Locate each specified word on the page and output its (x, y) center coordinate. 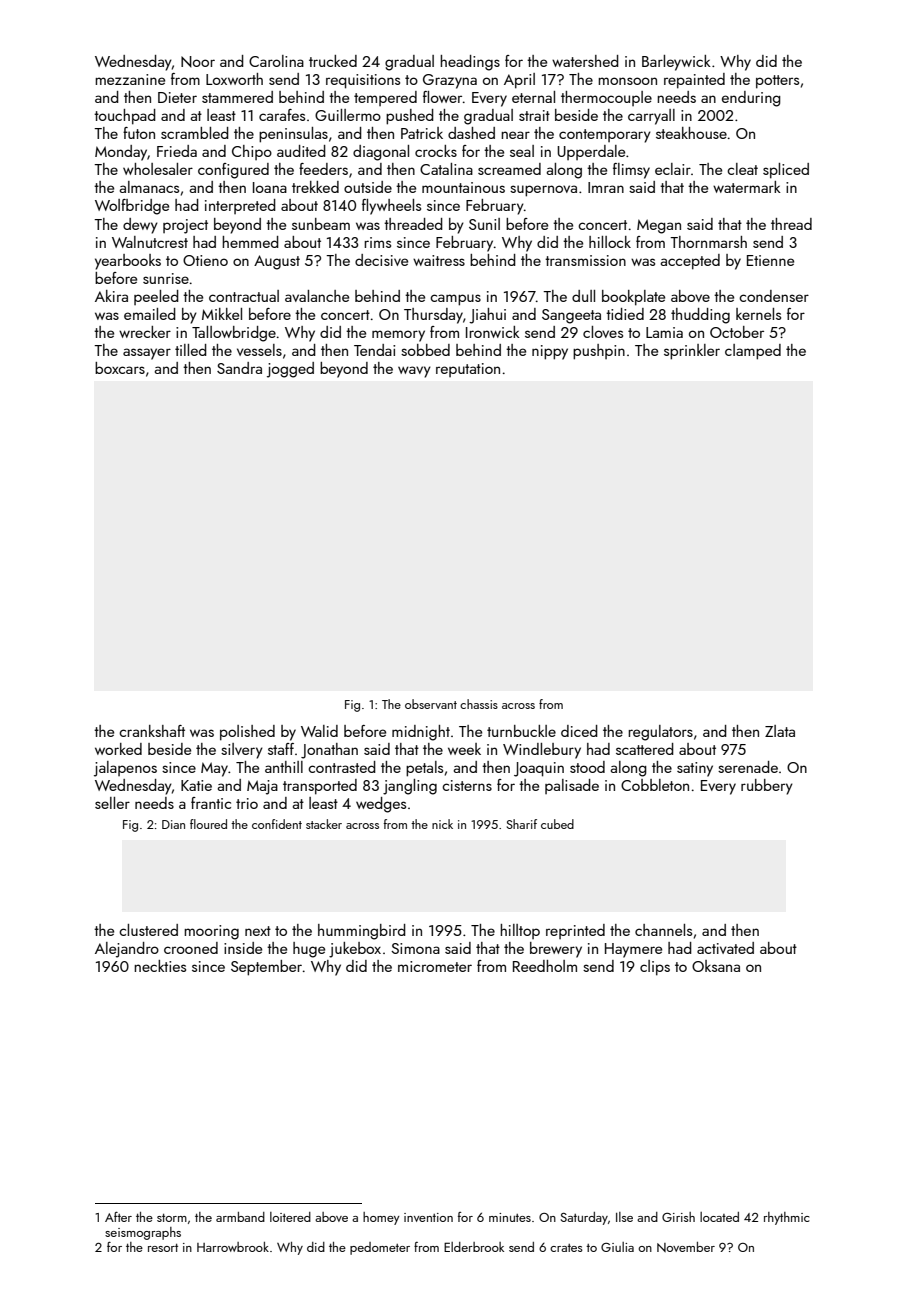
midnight (421, 733)
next (258, 931)
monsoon (627, 81)
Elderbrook (474, 1247)
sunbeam (321, 224)
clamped (753, 352)
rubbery (767, 787)
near (515, 135)
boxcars (120, 368)
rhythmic (787, 1218)
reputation (468, 370)
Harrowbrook (233, 1247)
